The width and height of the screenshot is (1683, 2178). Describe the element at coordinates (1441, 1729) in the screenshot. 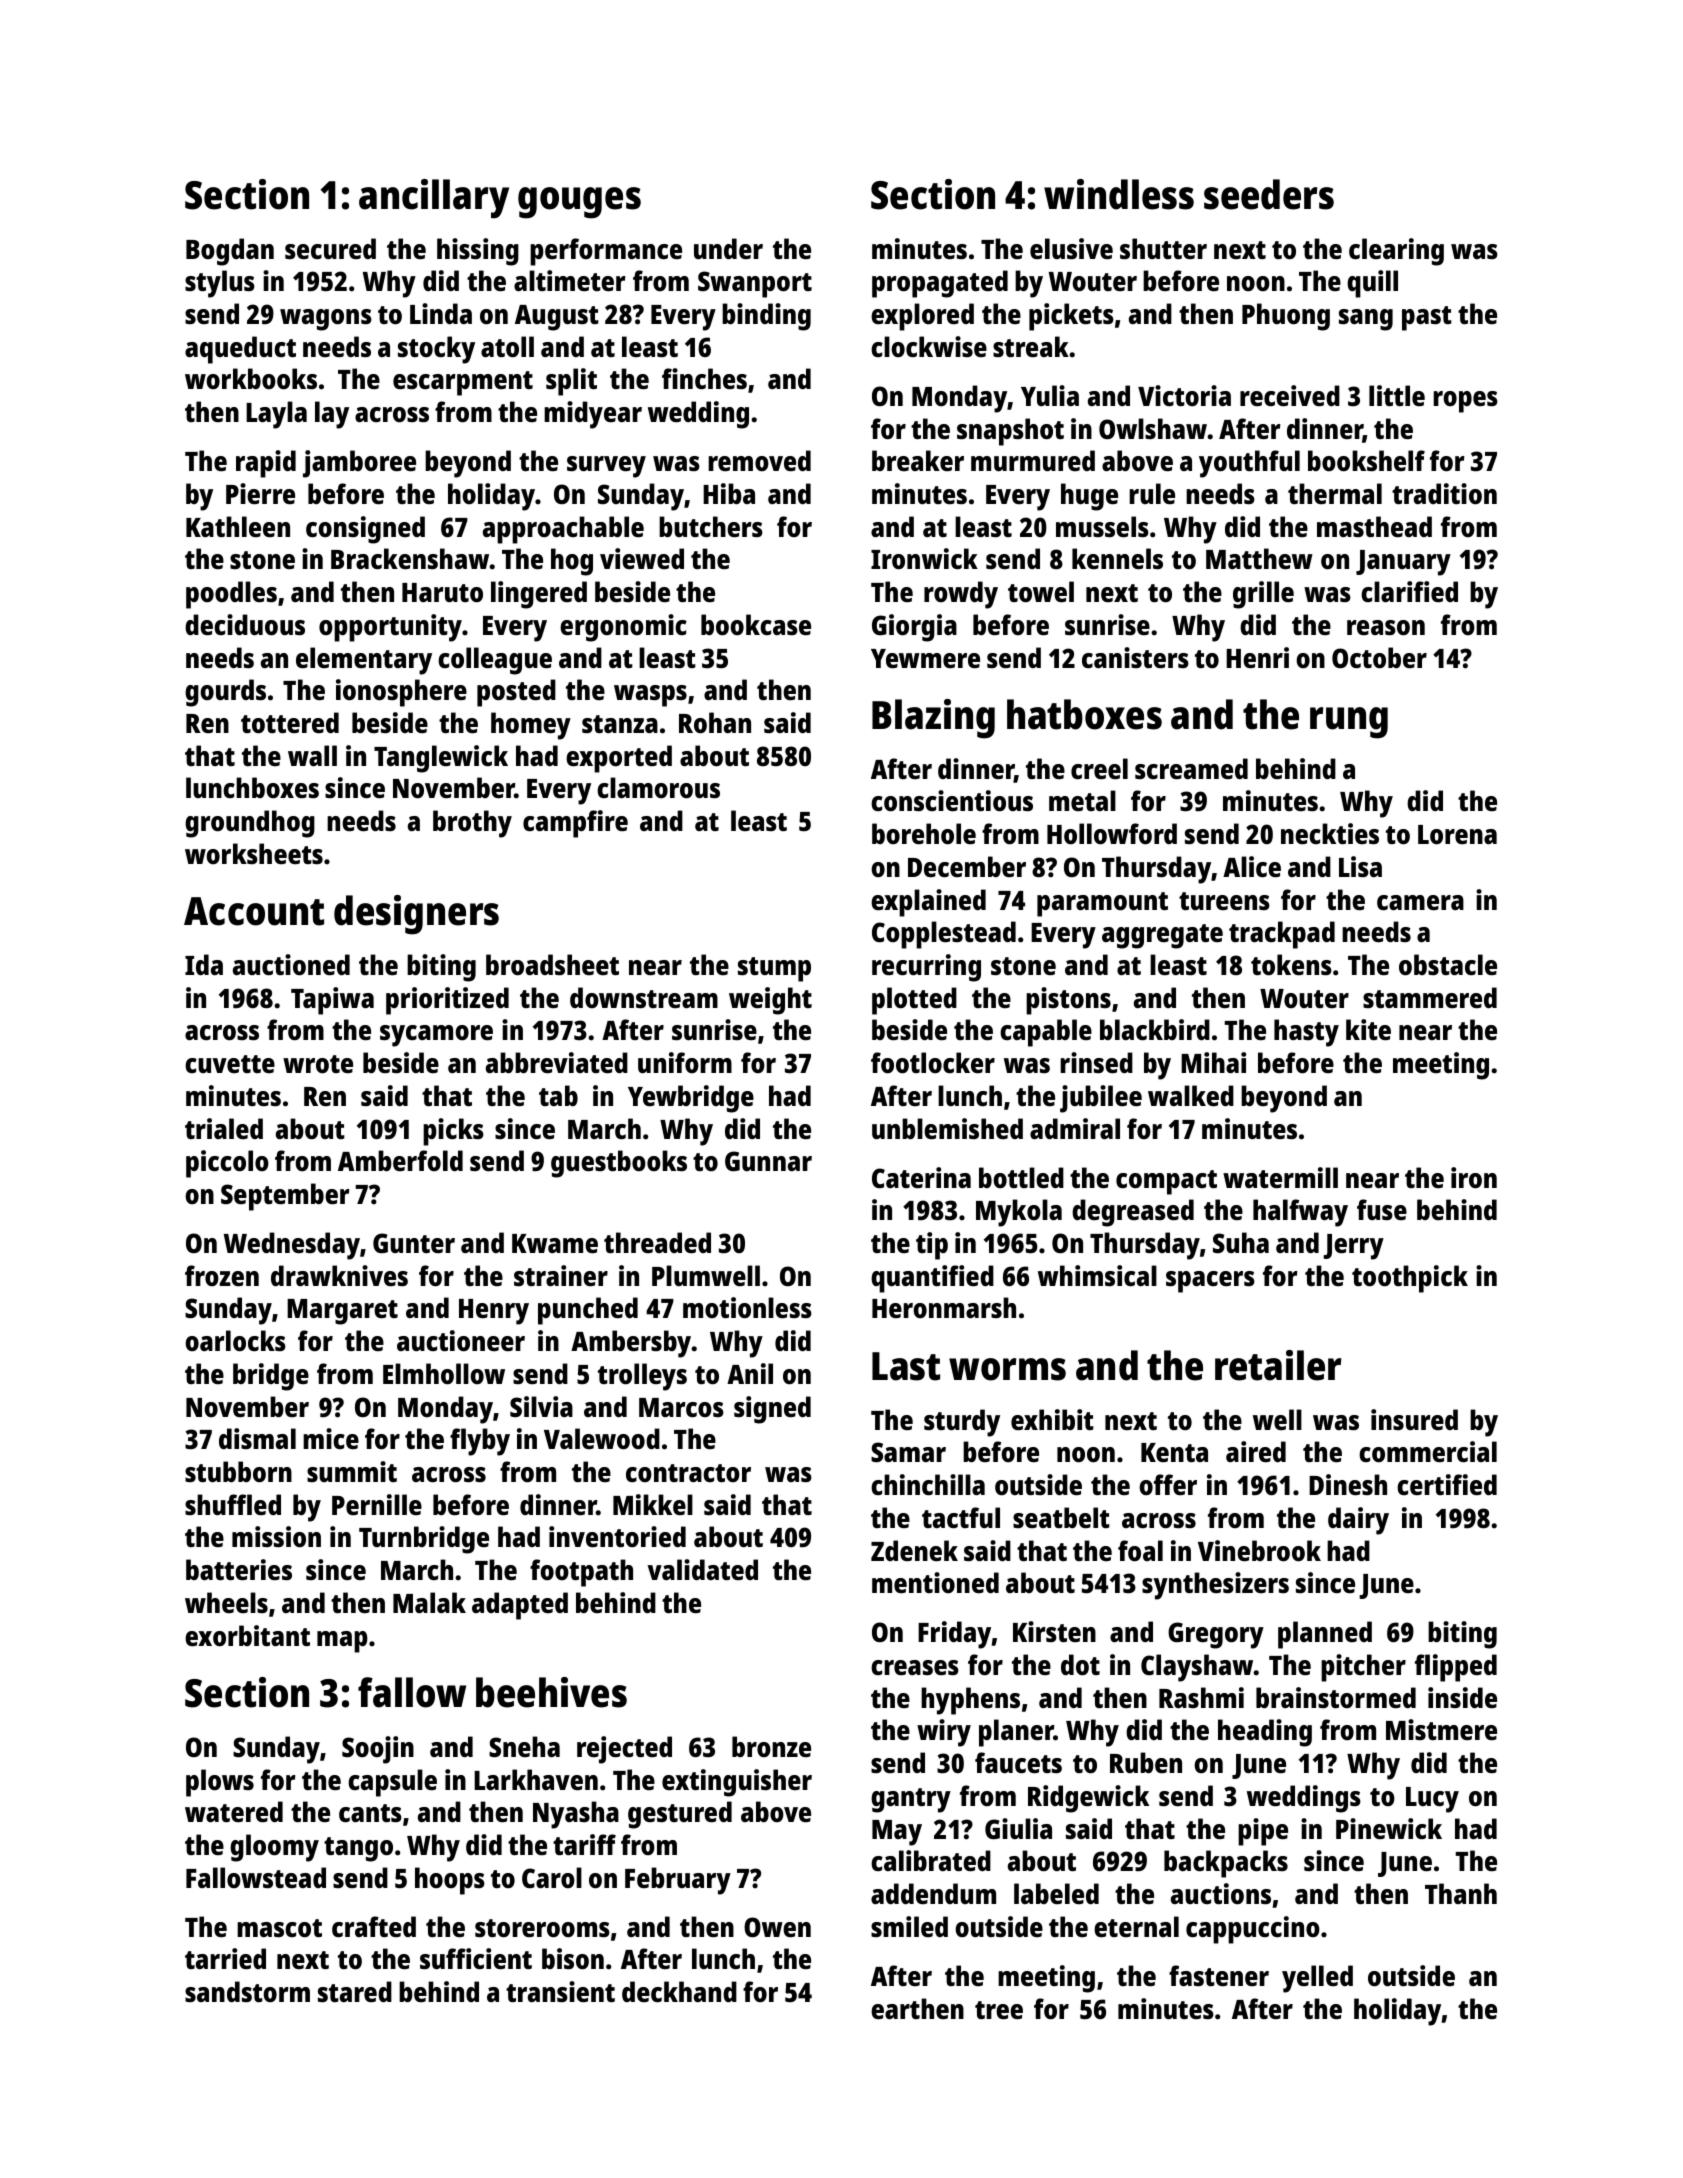

I see `Mistmere` at that location.
